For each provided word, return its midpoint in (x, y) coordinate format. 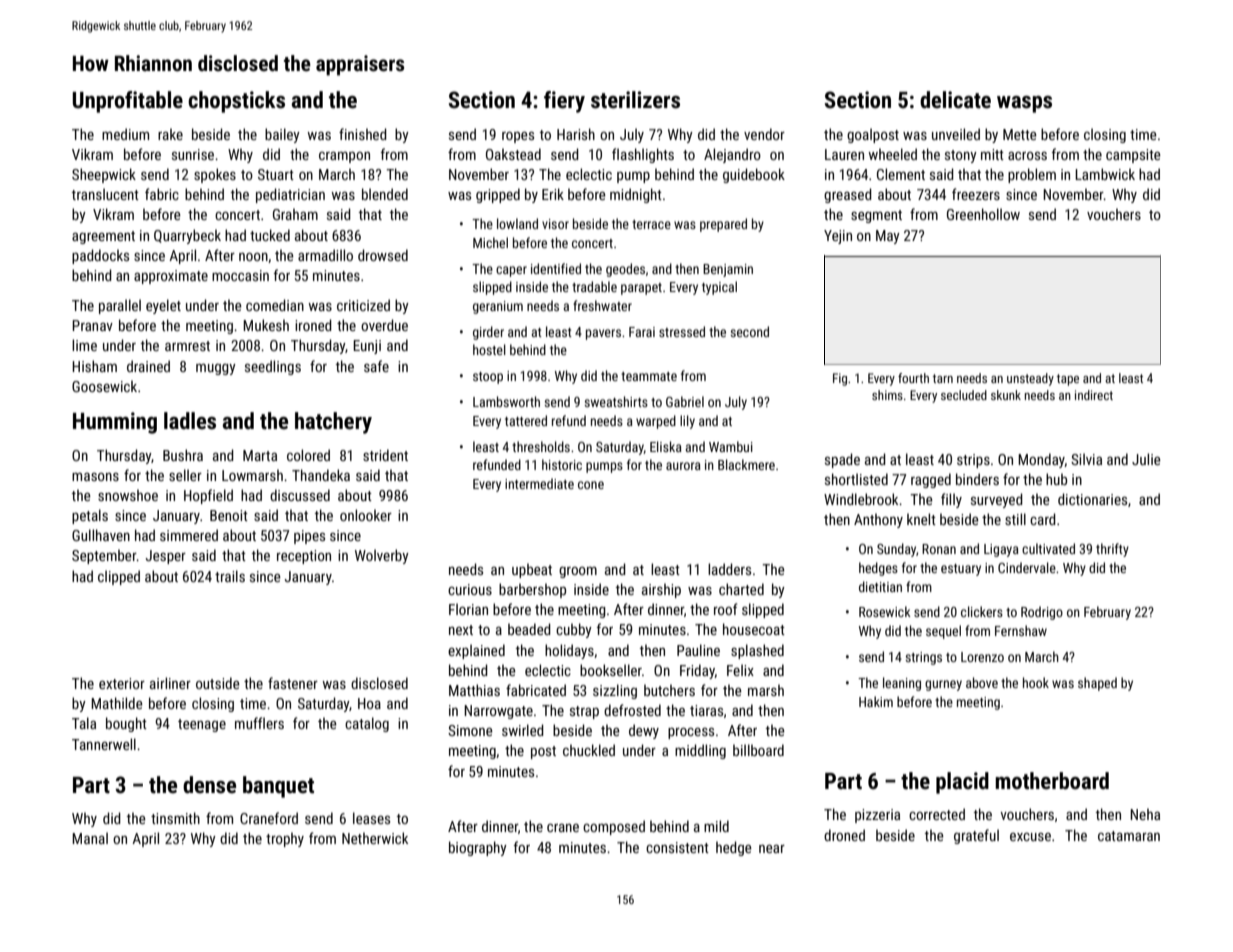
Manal (90, 838)
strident (385, 455)
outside (218, 683)
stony (961, 156)
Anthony (878, 520)
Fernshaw (1021, 630)
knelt (921, 519)
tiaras (706, 710)
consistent (677, 847)
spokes (215, 175)
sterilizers (635, 100)
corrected (937, 814)
